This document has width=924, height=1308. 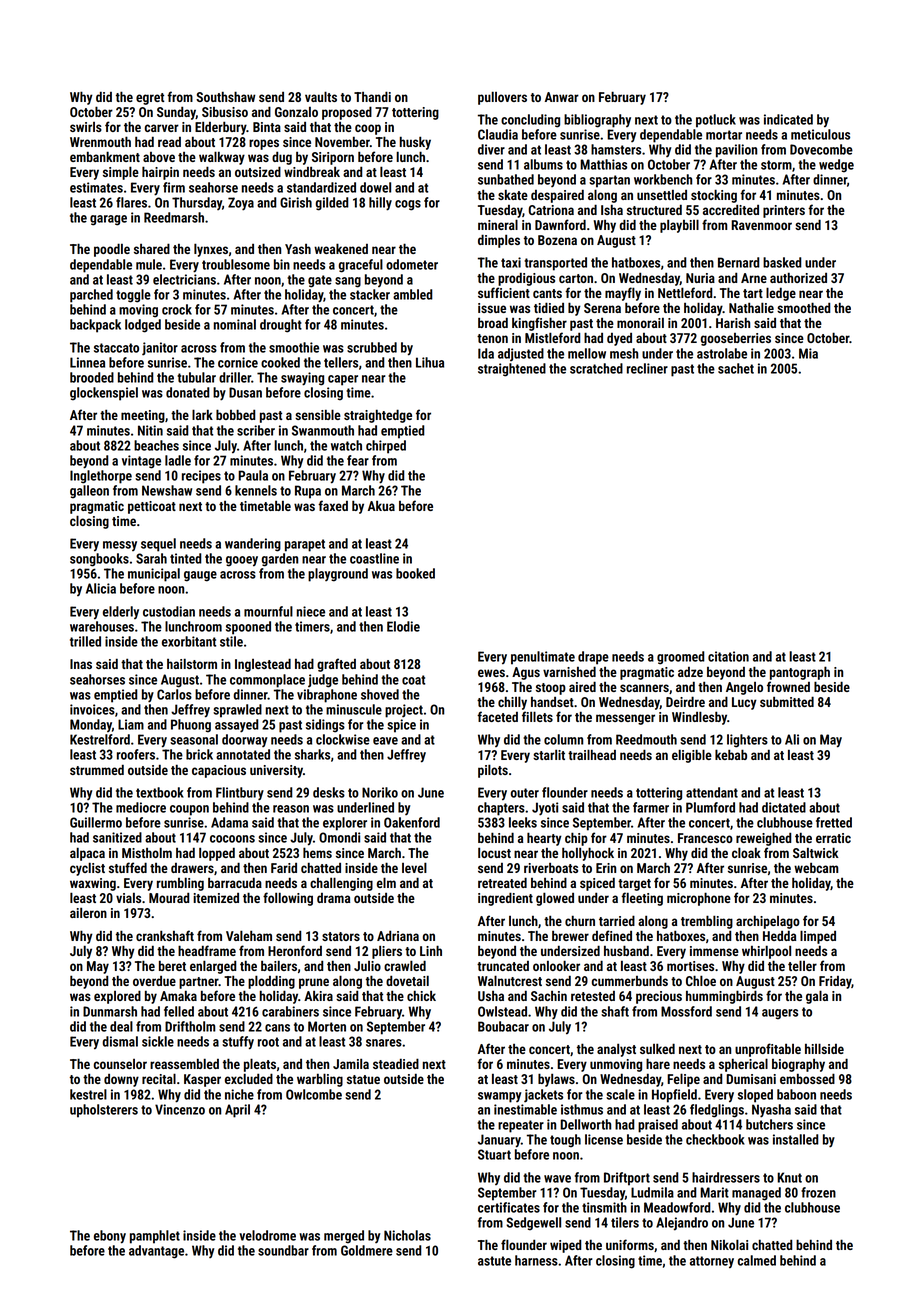 What do you see at coordinates (248, 628) in the document?
I see `spooned` at bounding box center [248, 628].
